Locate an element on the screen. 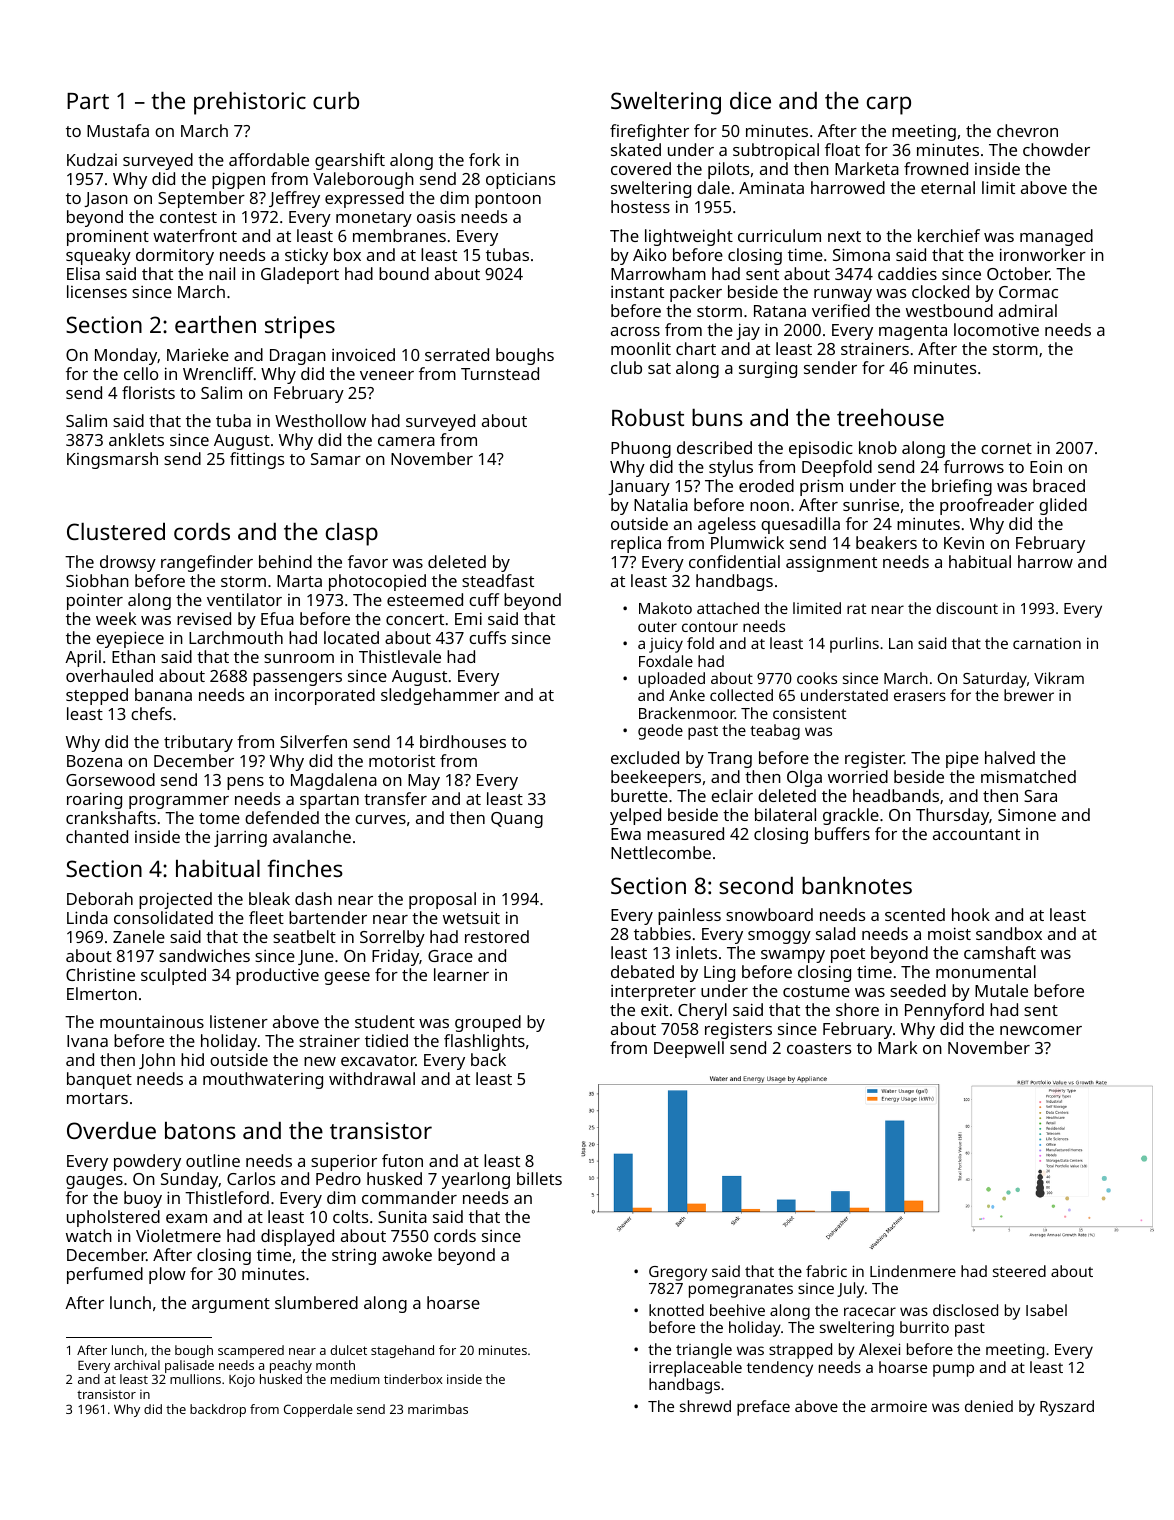 Image resolution: width=1174 pixels, height=1520 pixels. overhauled is located at coordinates (109, 675).
